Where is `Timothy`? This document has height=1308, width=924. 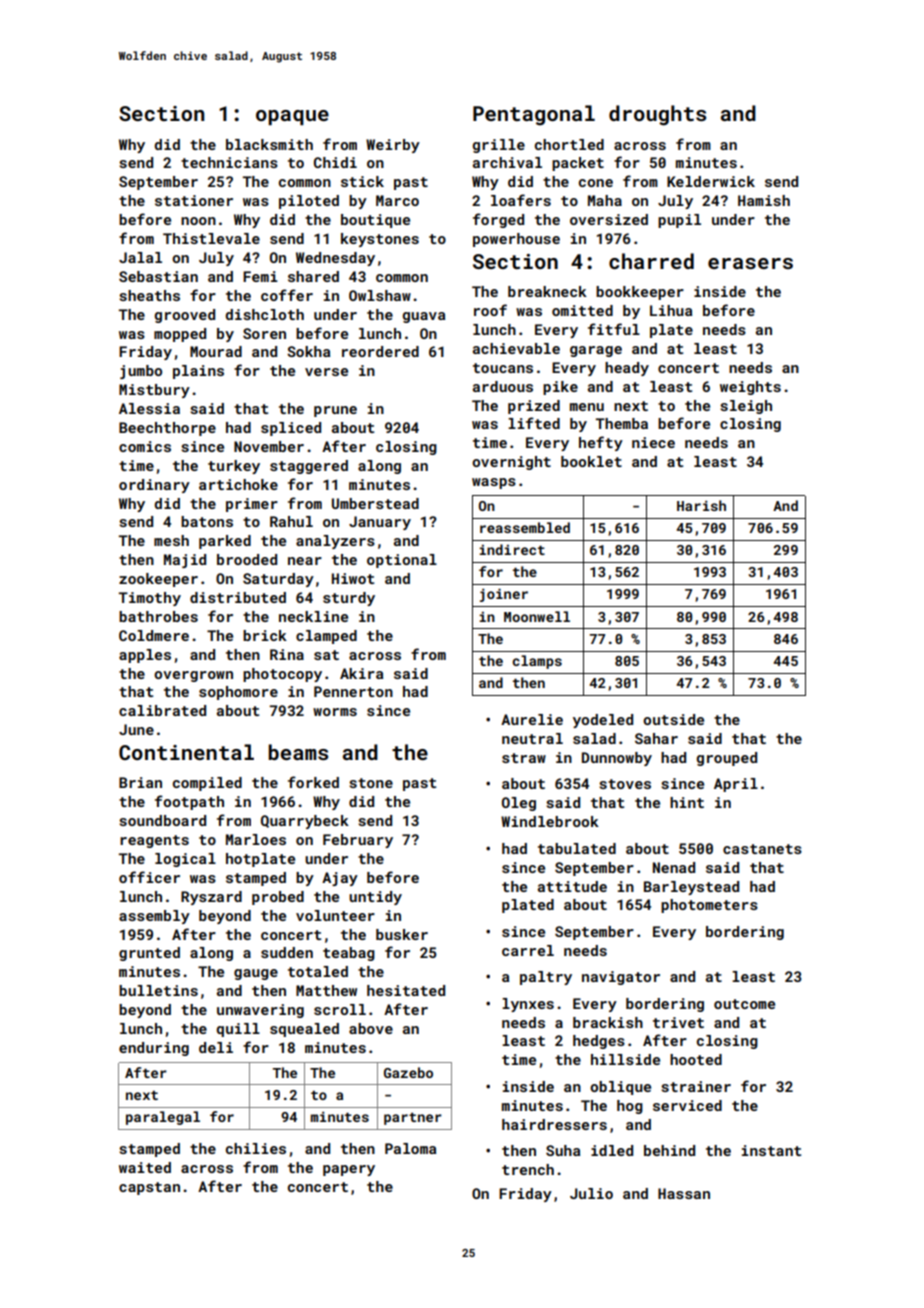 Timothy is located at coordinates (150, 599).
